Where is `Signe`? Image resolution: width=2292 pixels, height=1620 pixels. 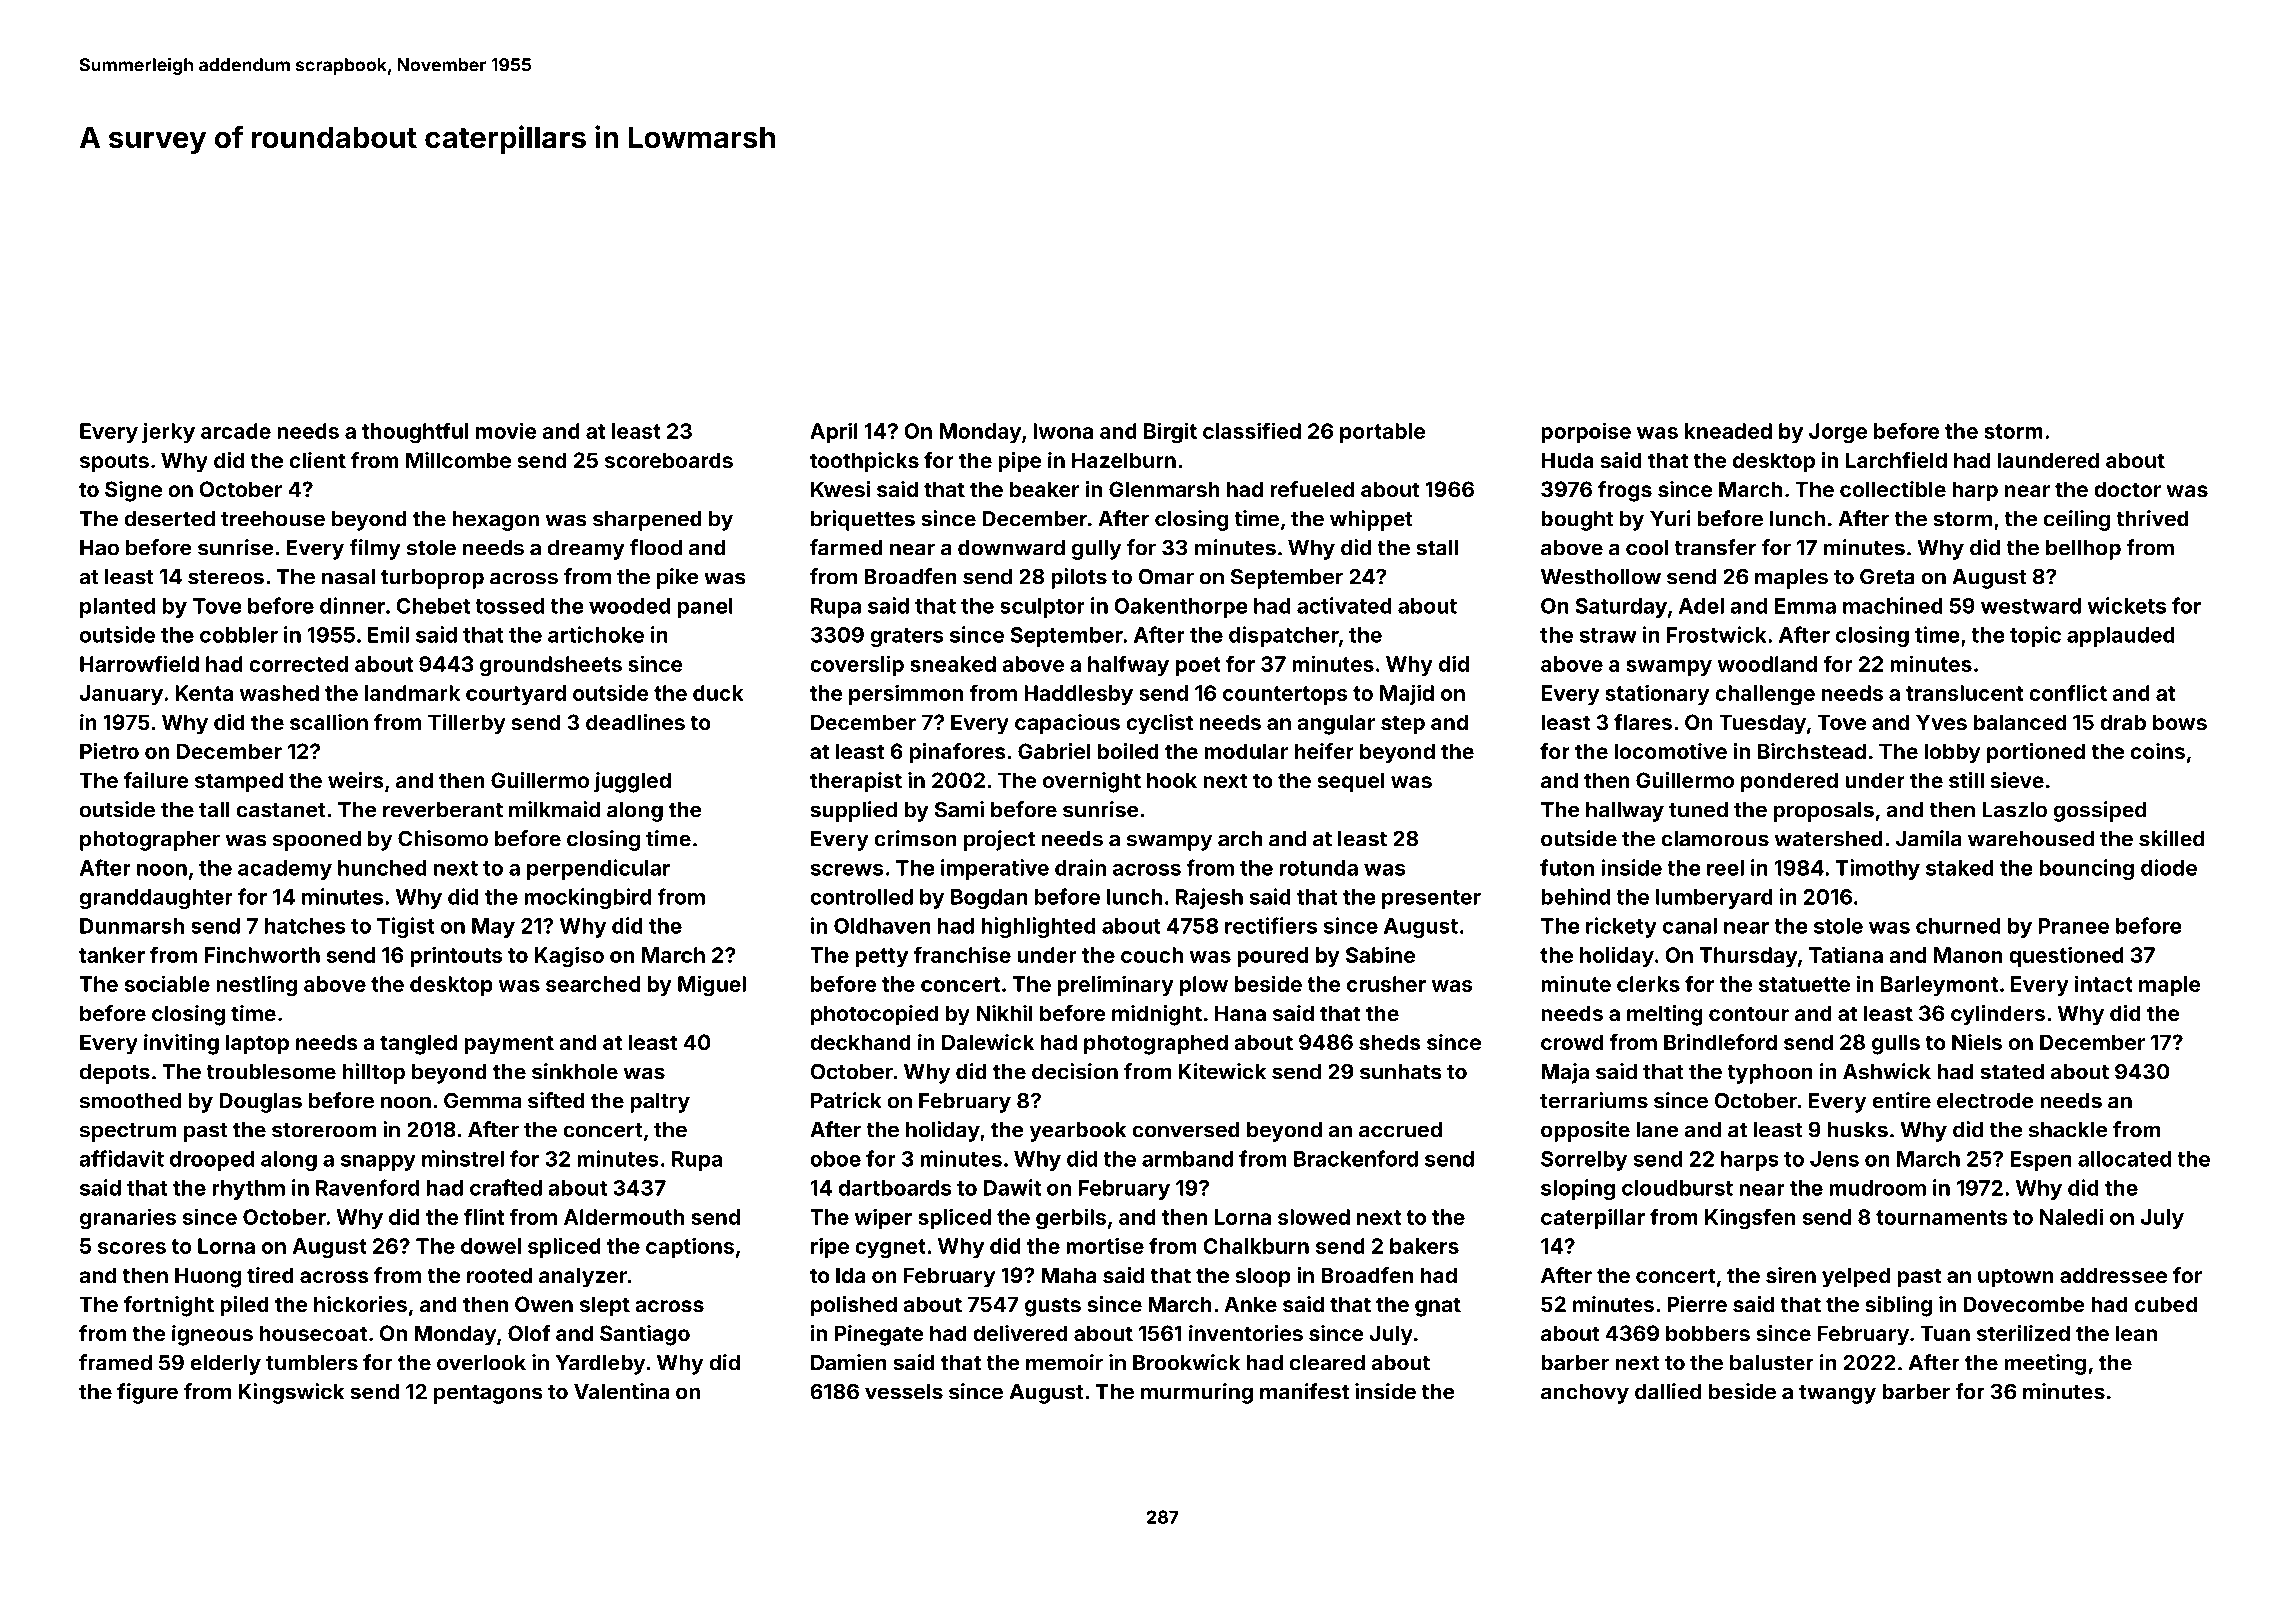 Signe is located at coordinates (133, 491).
